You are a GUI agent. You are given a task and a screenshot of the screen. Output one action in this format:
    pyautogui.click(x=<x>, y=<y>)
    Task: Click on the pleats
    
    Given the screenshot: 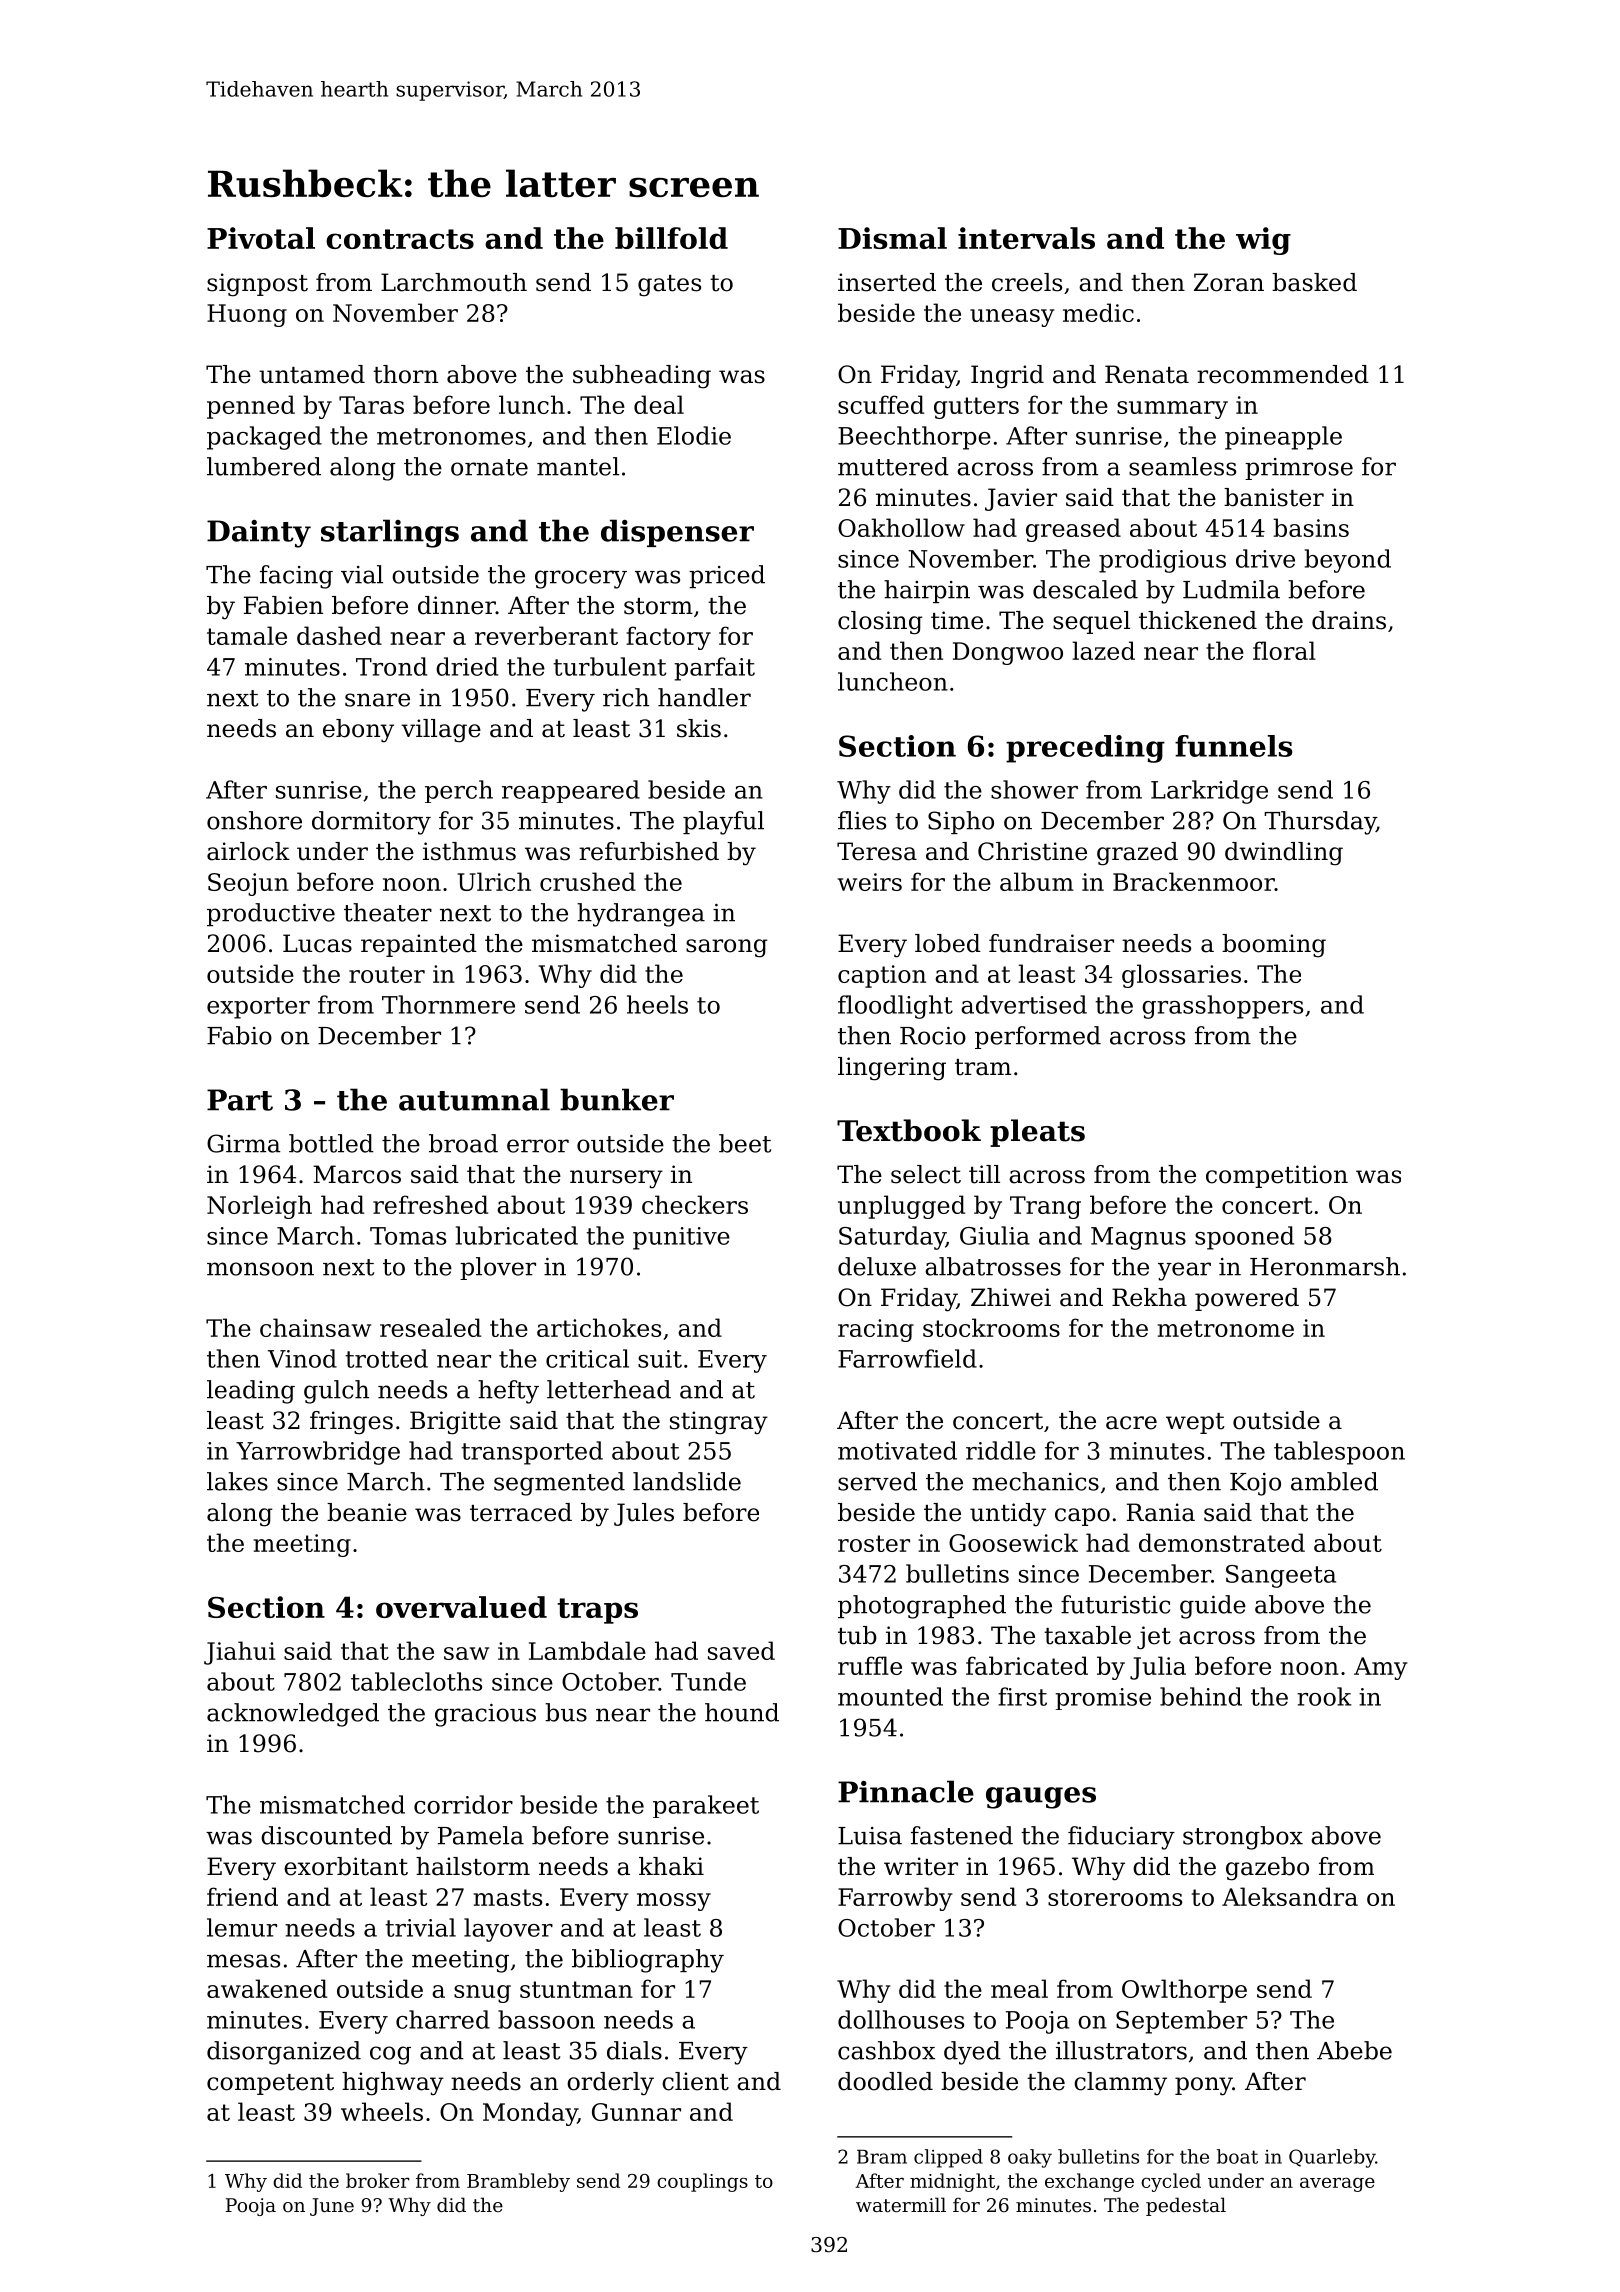 What is the action you would take?
    pyautogui.click(x=1037, y=1133)
